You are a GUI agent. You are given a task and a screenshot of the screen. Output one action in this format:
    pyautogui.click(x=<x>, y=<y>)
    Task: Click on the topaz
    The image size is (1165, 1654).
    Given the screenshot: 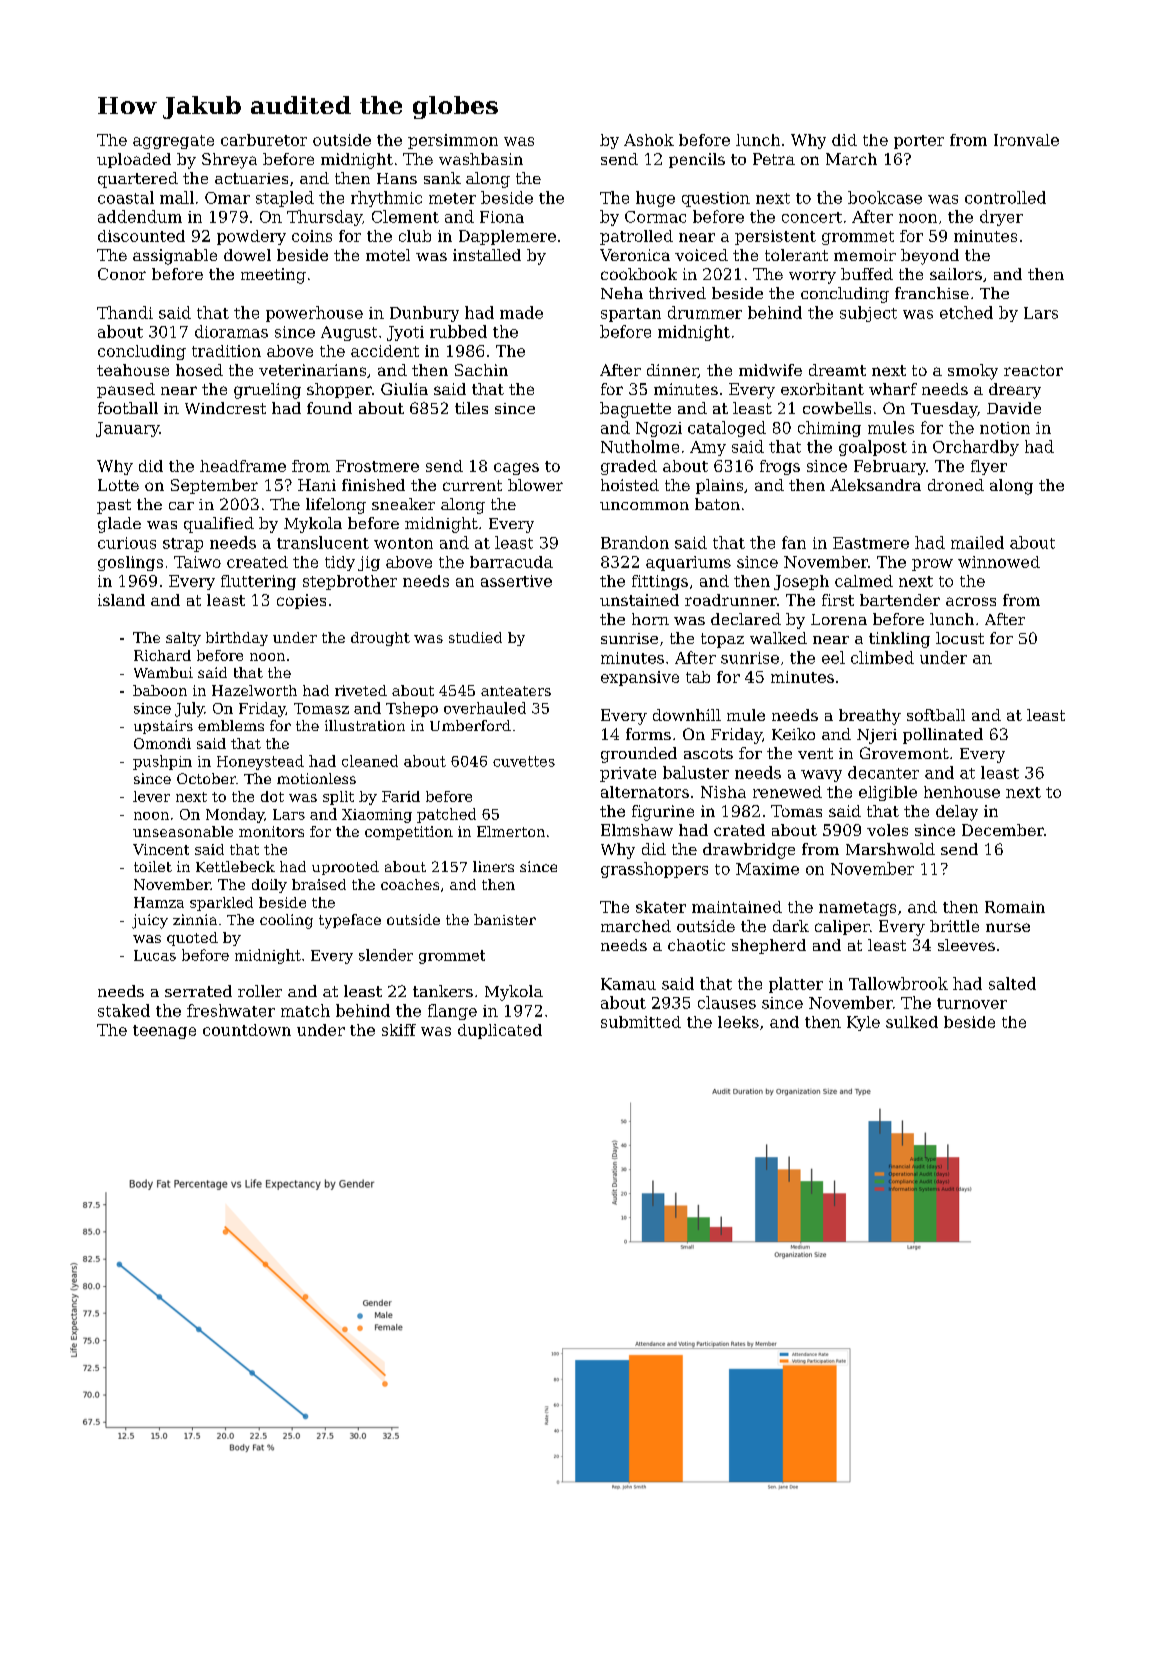 What is the action you would take?
    pyautogui.click(x=722, y=640)
